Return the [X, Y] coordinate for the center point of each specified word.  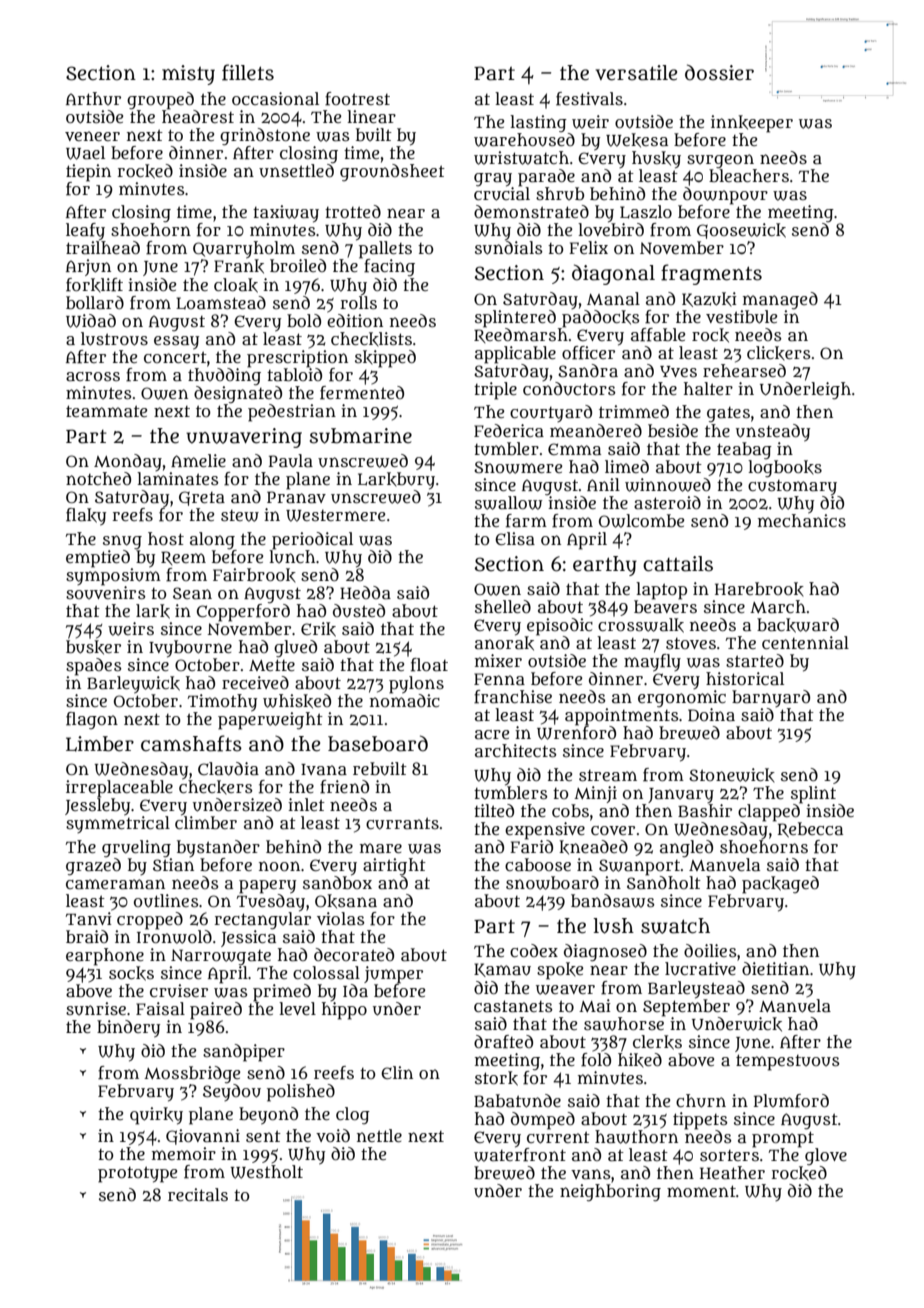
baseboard [378, 743]
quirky [156, 1116]
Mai [595, 1005]
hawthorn [636, 1137]
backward [798, 625]
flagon [92, 720]
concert [175, 357]
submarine [361, 436]
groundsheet [392, 172]
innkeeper [752, 124]
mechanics [802, 520]
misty [188, 75]
